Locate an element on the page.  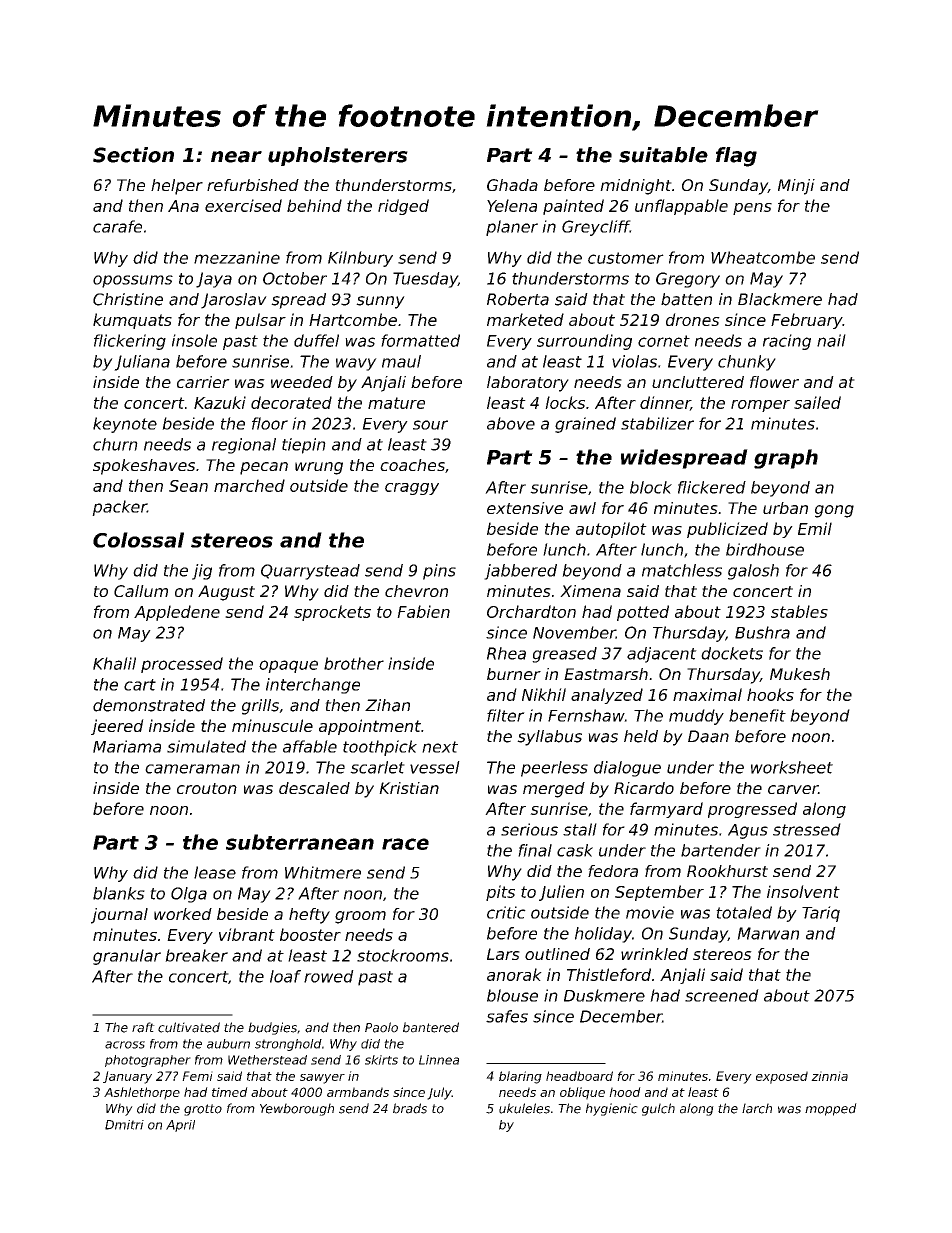
autopilot is located at coordinates (611, 530).
